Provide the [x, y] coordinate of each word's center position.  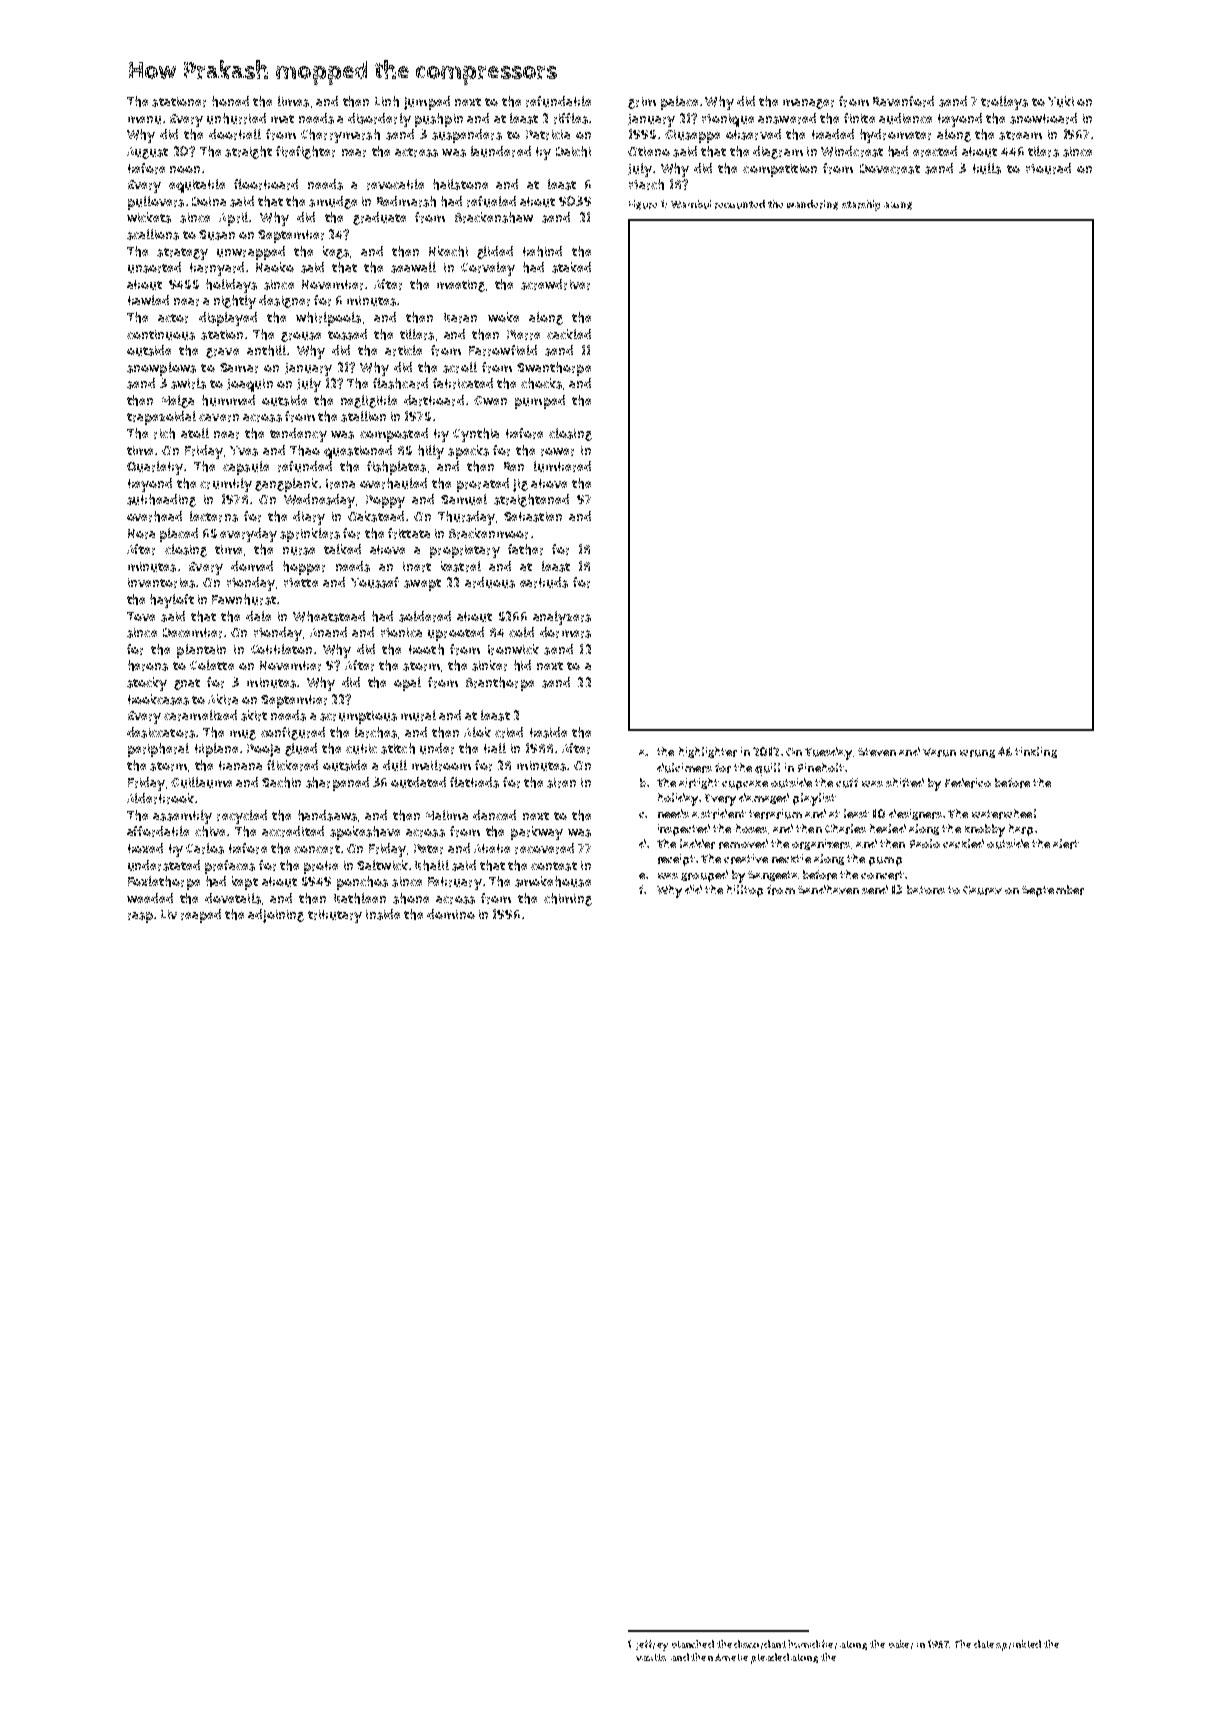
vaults [651, 1657]
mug [243, 735]
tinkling [1036, 752]
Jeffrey [652, 1645]
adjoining [276, 916]
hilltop [745, 891]
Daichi [573, 151]
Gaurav [982, 890]
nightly [235, 302]
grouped [704, 876]
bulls [987, 168]
